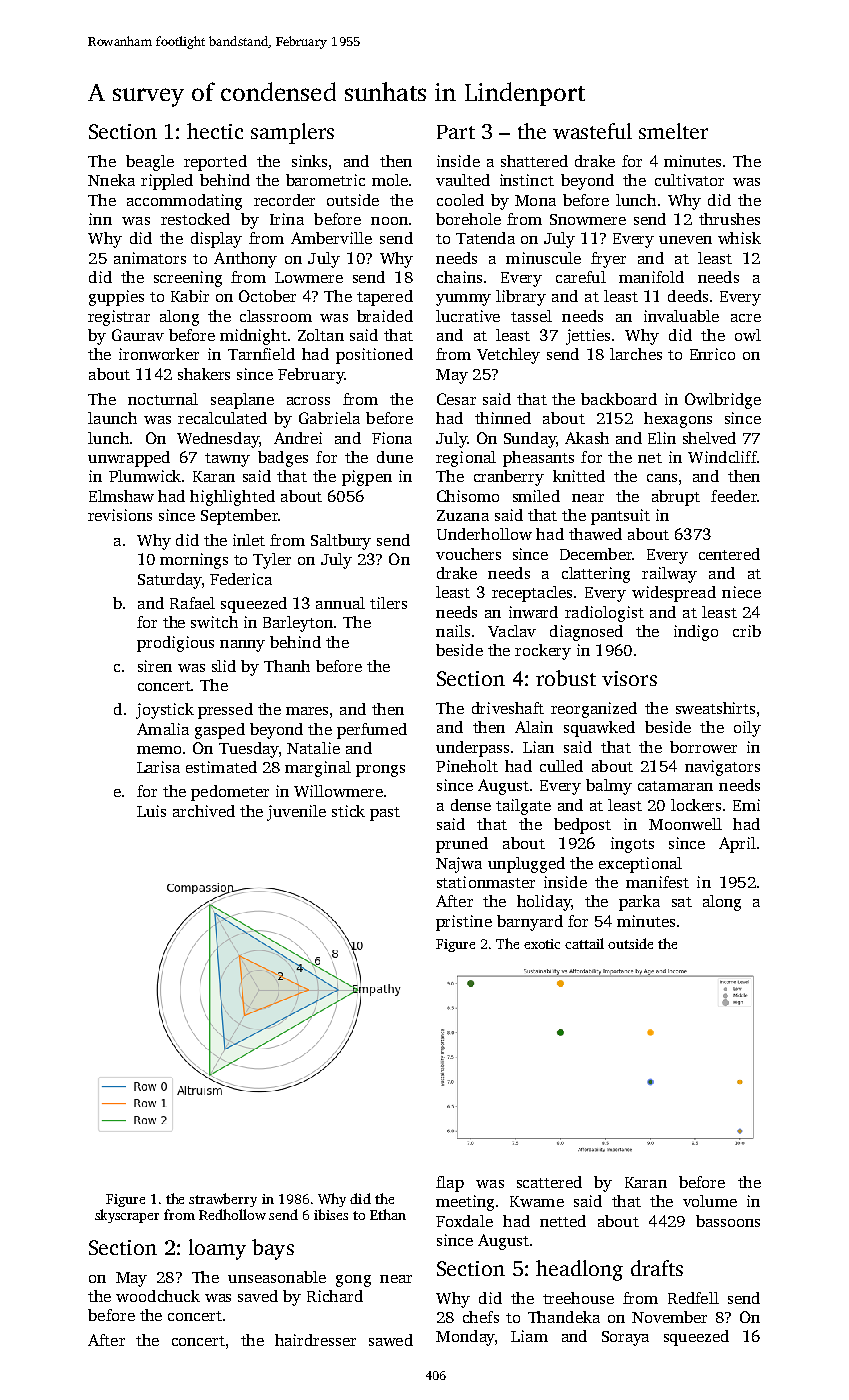 This screenshot has width=849, height=1400. Describe the element at coordinates (723, 401) in the screenshot. I see `Owlbridge` at that location.
